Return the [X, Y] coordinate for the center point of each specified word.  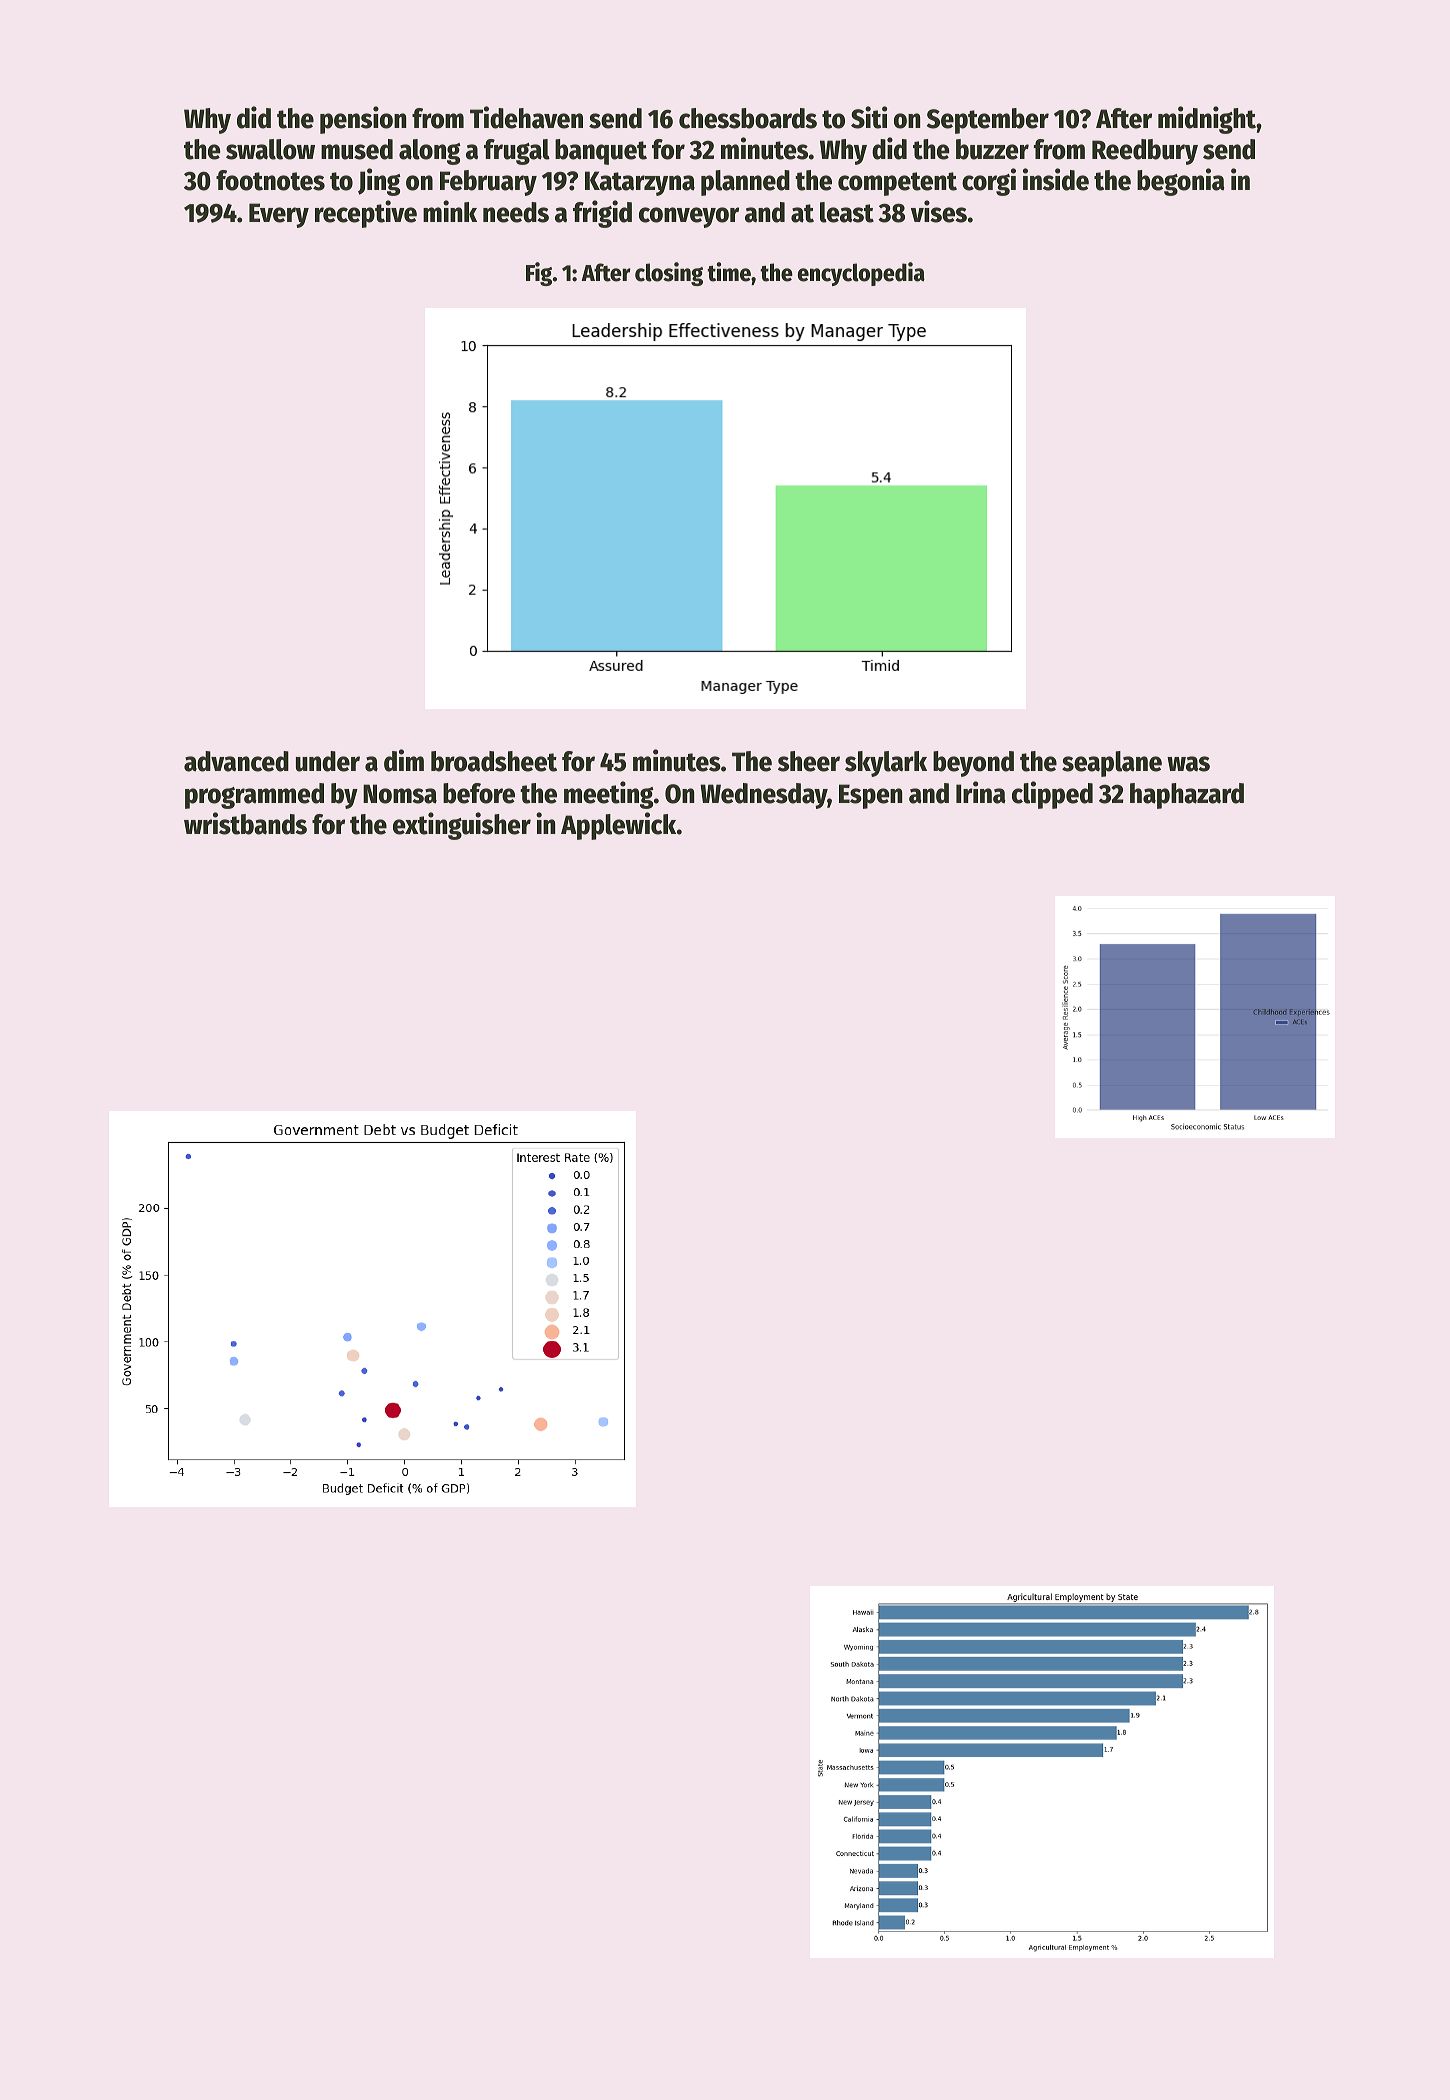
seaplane [1112, 764]
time [729, 272]
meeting [609, 795]
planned [745, 183]
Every [279, 215]
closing [669, 274]
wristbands [245, 823]
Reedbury [1145, 152]
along [430, 152]
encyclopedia [861, 274]
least [847, 212]
